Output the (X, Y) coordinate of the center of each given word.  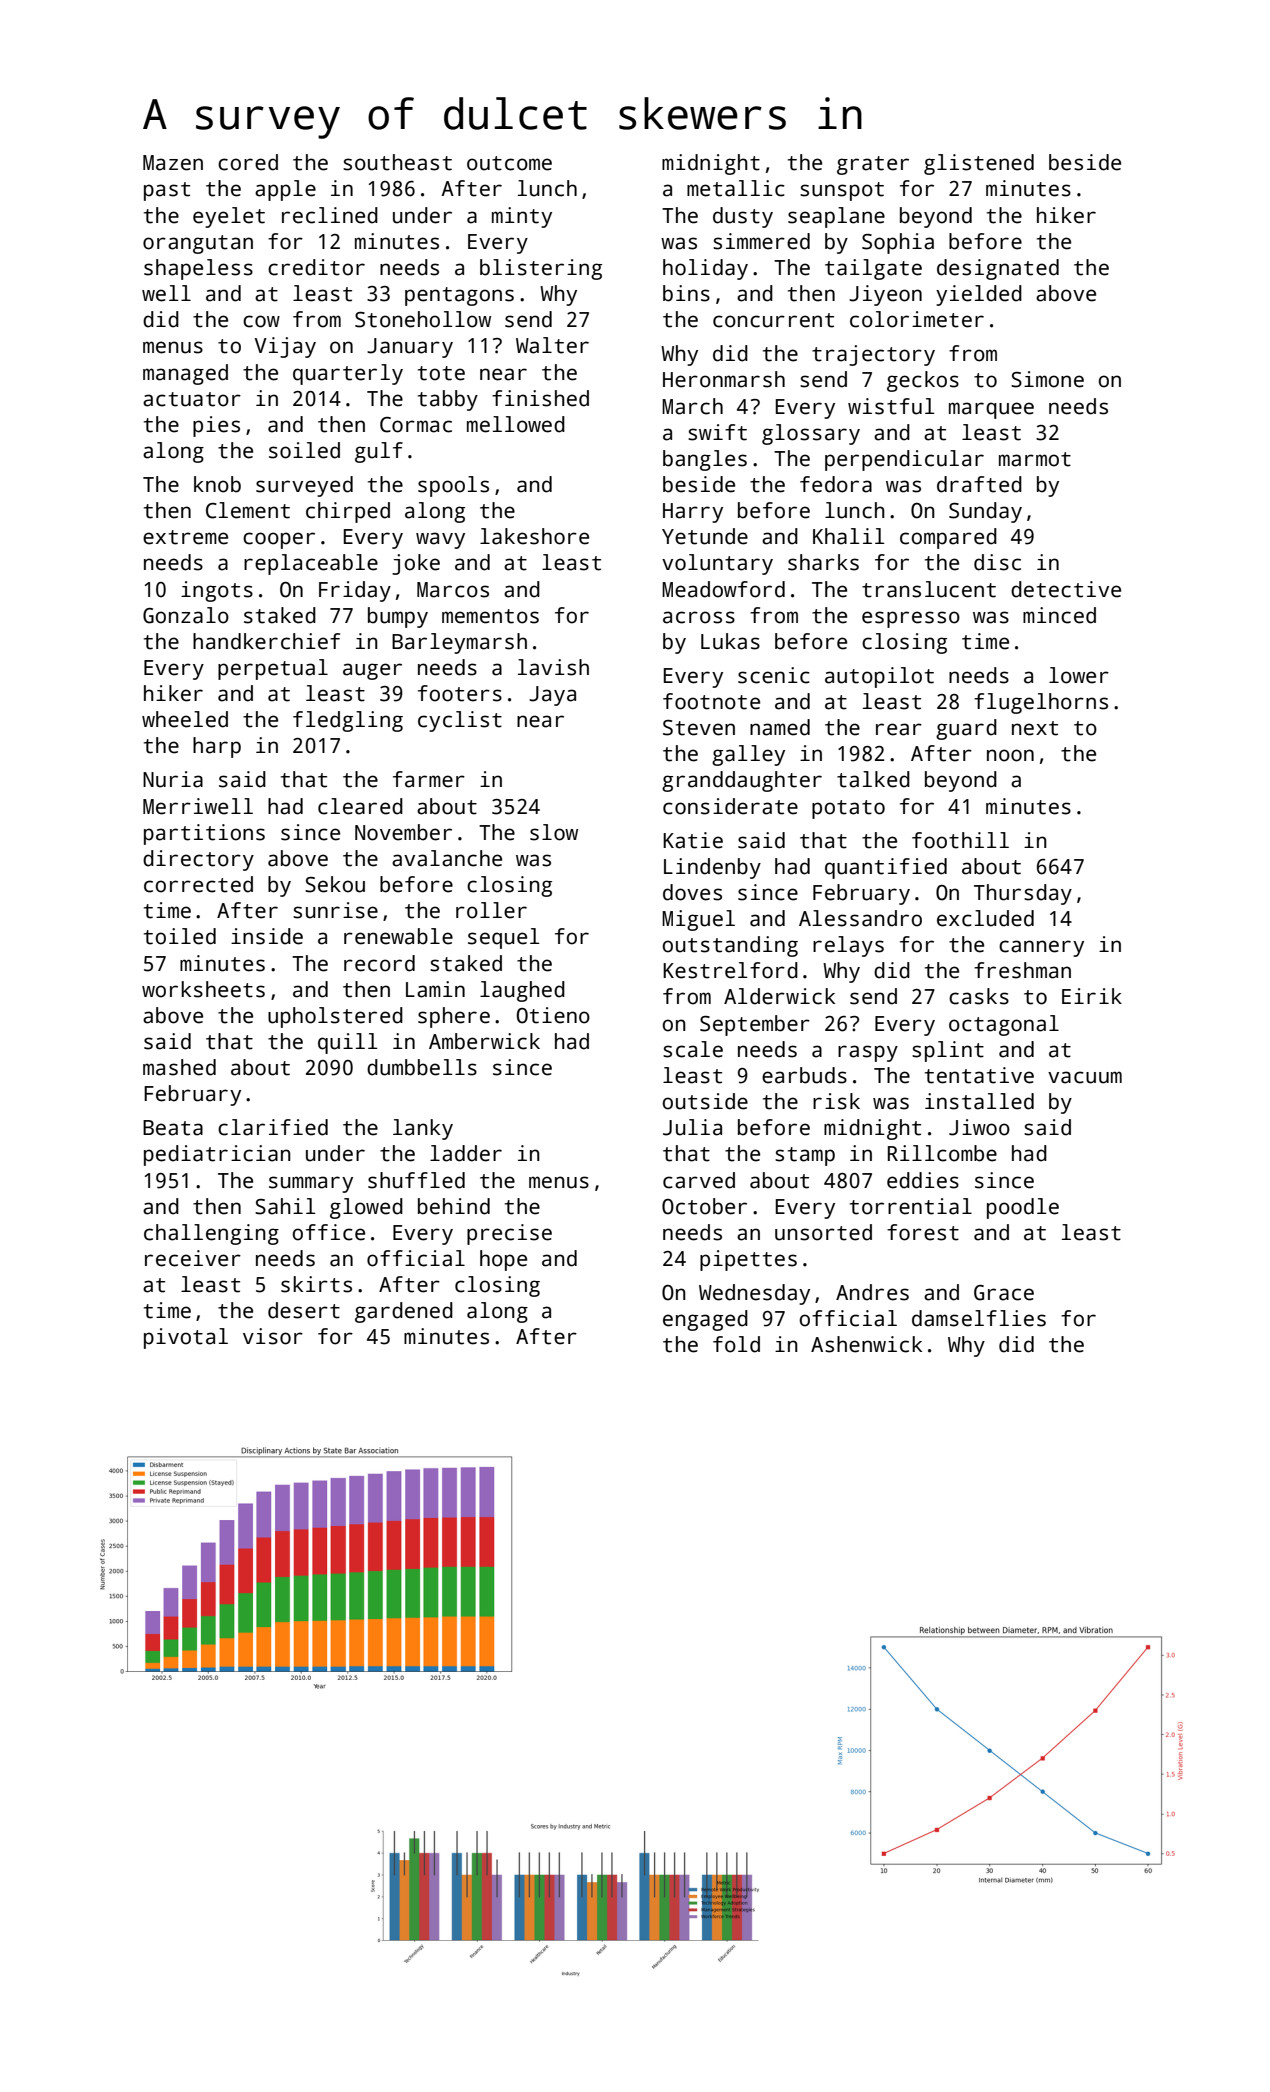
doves (692, 892)
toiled (180, 936)
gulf (379, 452)
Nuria (173, 779)
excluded (985, 918)
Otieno (553, 1015)
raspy (868, 1053)
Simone (1047, 379)
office (328, 1232)
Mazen (173, 163)
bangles (705, 460)
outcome (509, 163)
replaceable (311, 564)
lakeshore (534, 536)
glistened (979, 164)
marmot (1035, 459)
